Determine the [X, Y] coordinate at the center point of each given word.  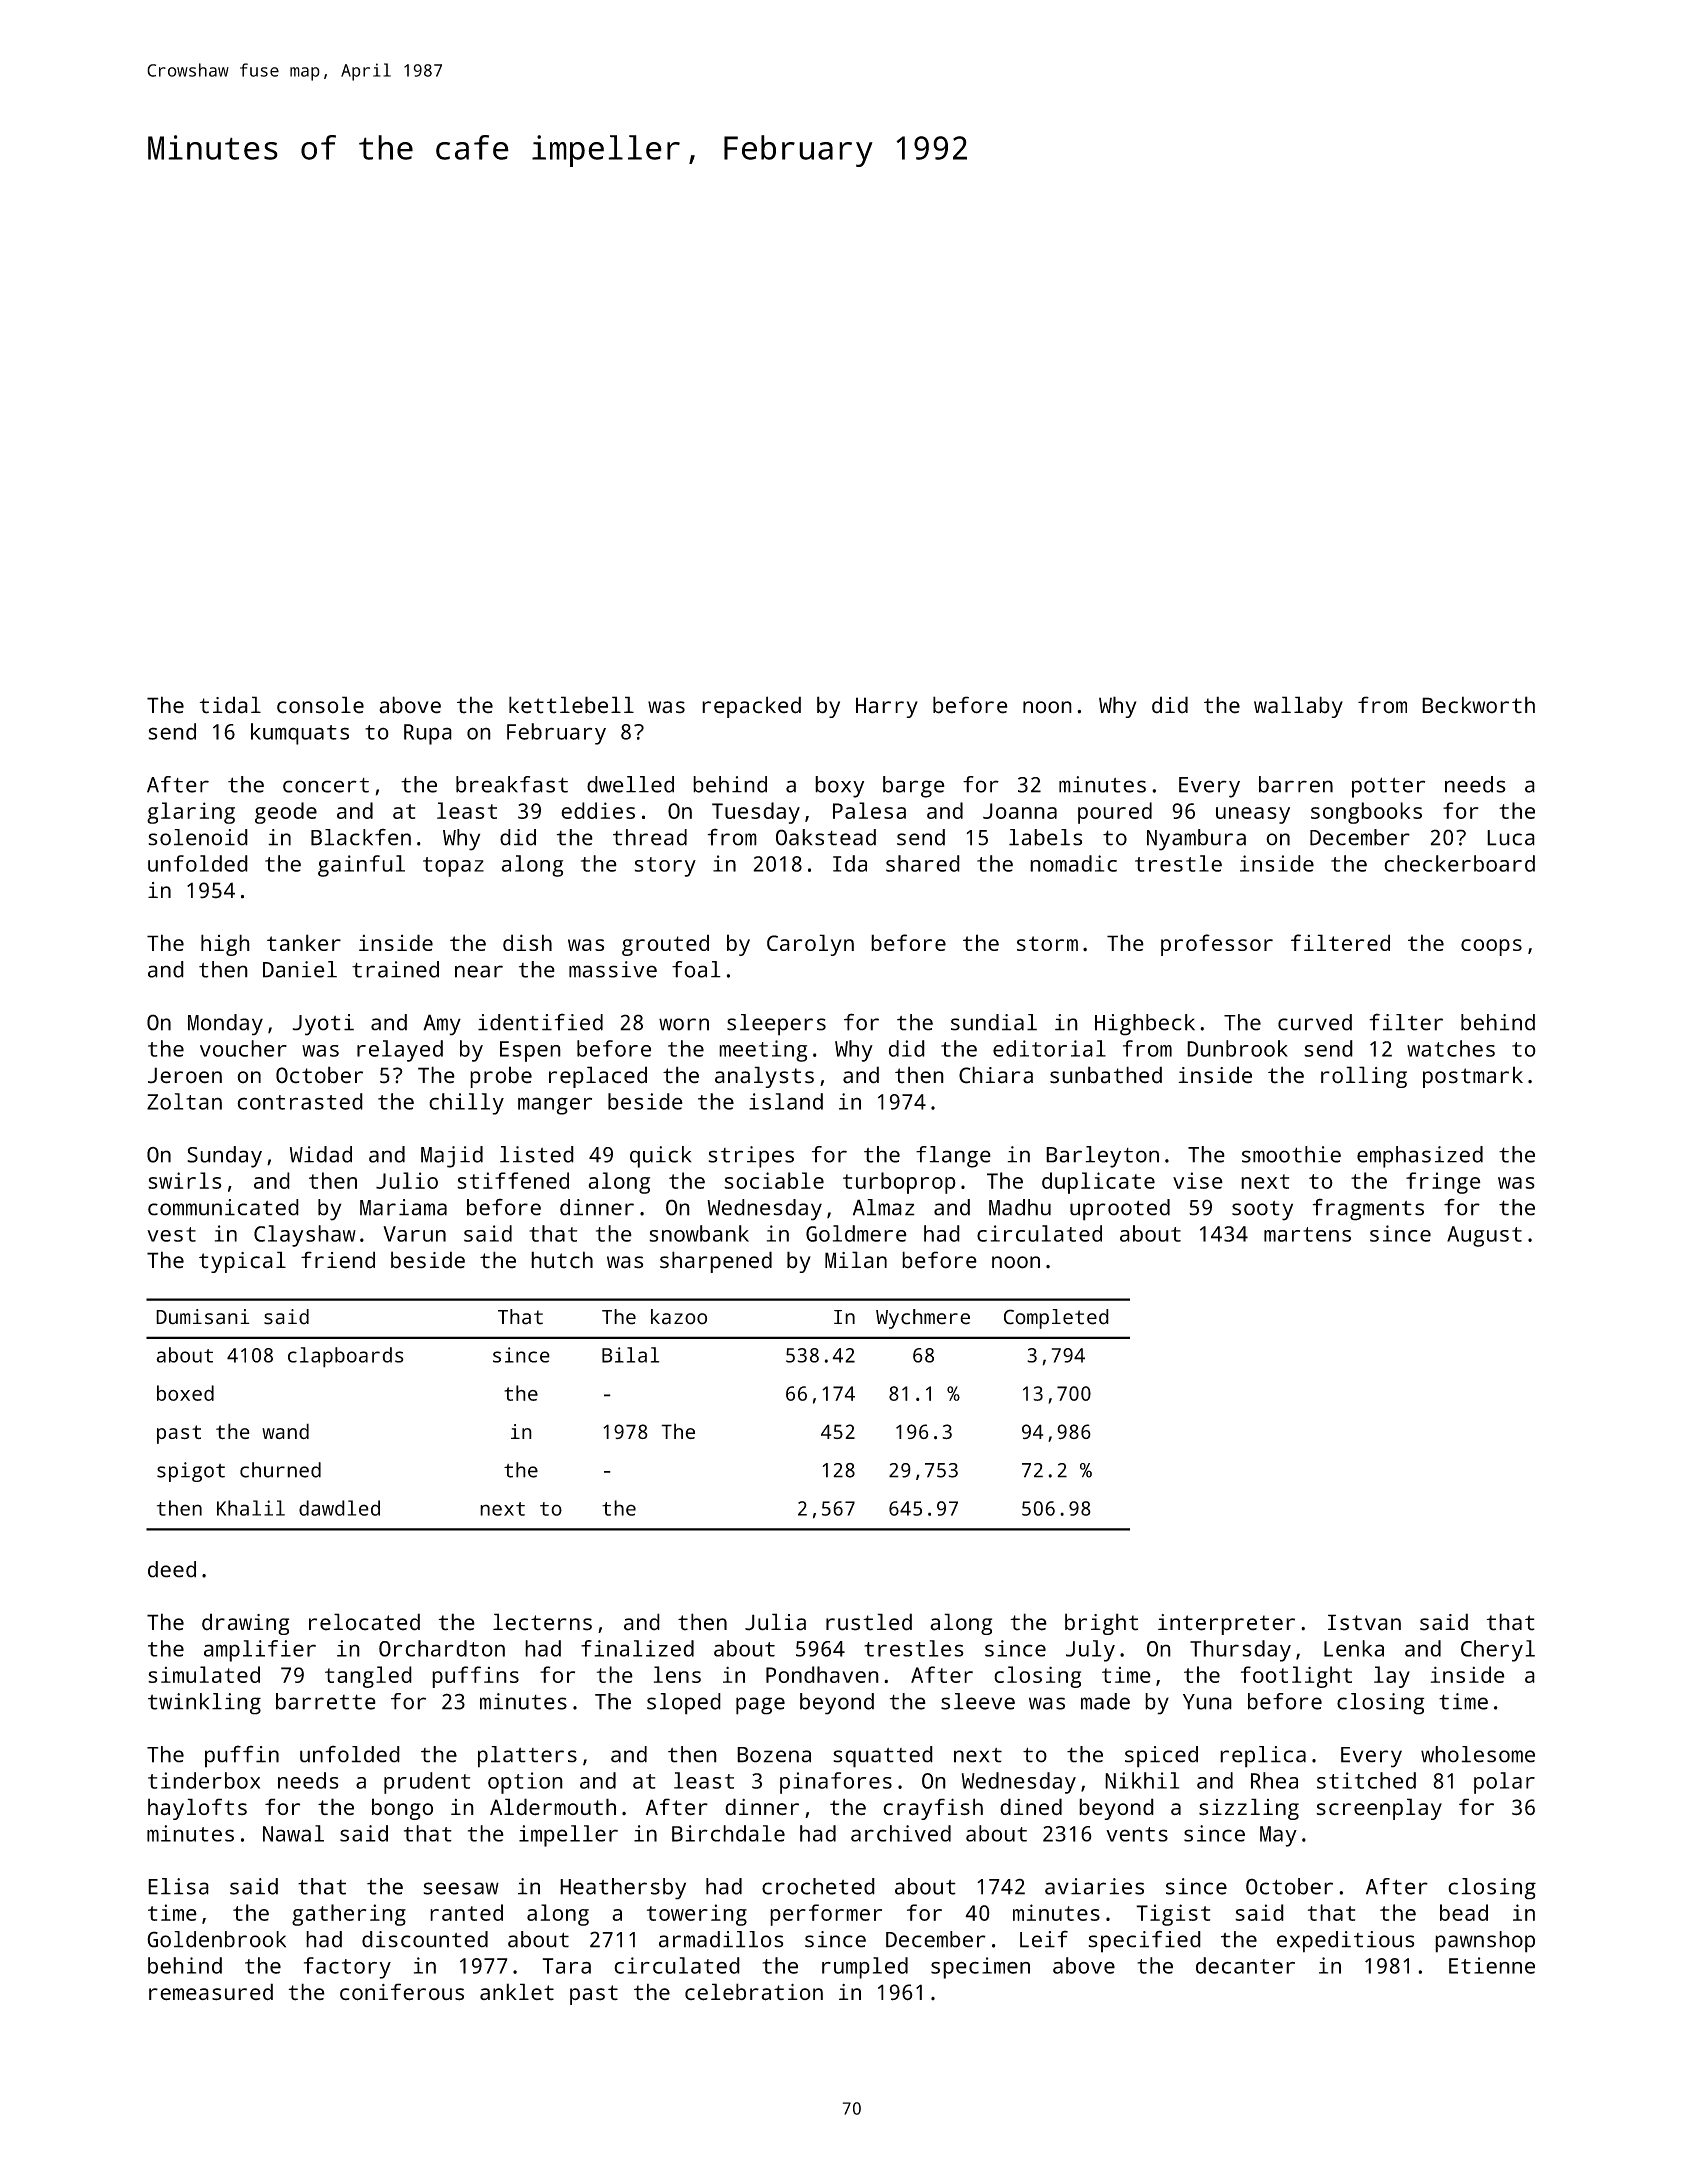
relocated [364, 1622]
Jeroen [185, 1075]
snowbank [699, 1233]
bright [1101, 1624]
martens [1307, 1234]
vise [1198, 1180]
